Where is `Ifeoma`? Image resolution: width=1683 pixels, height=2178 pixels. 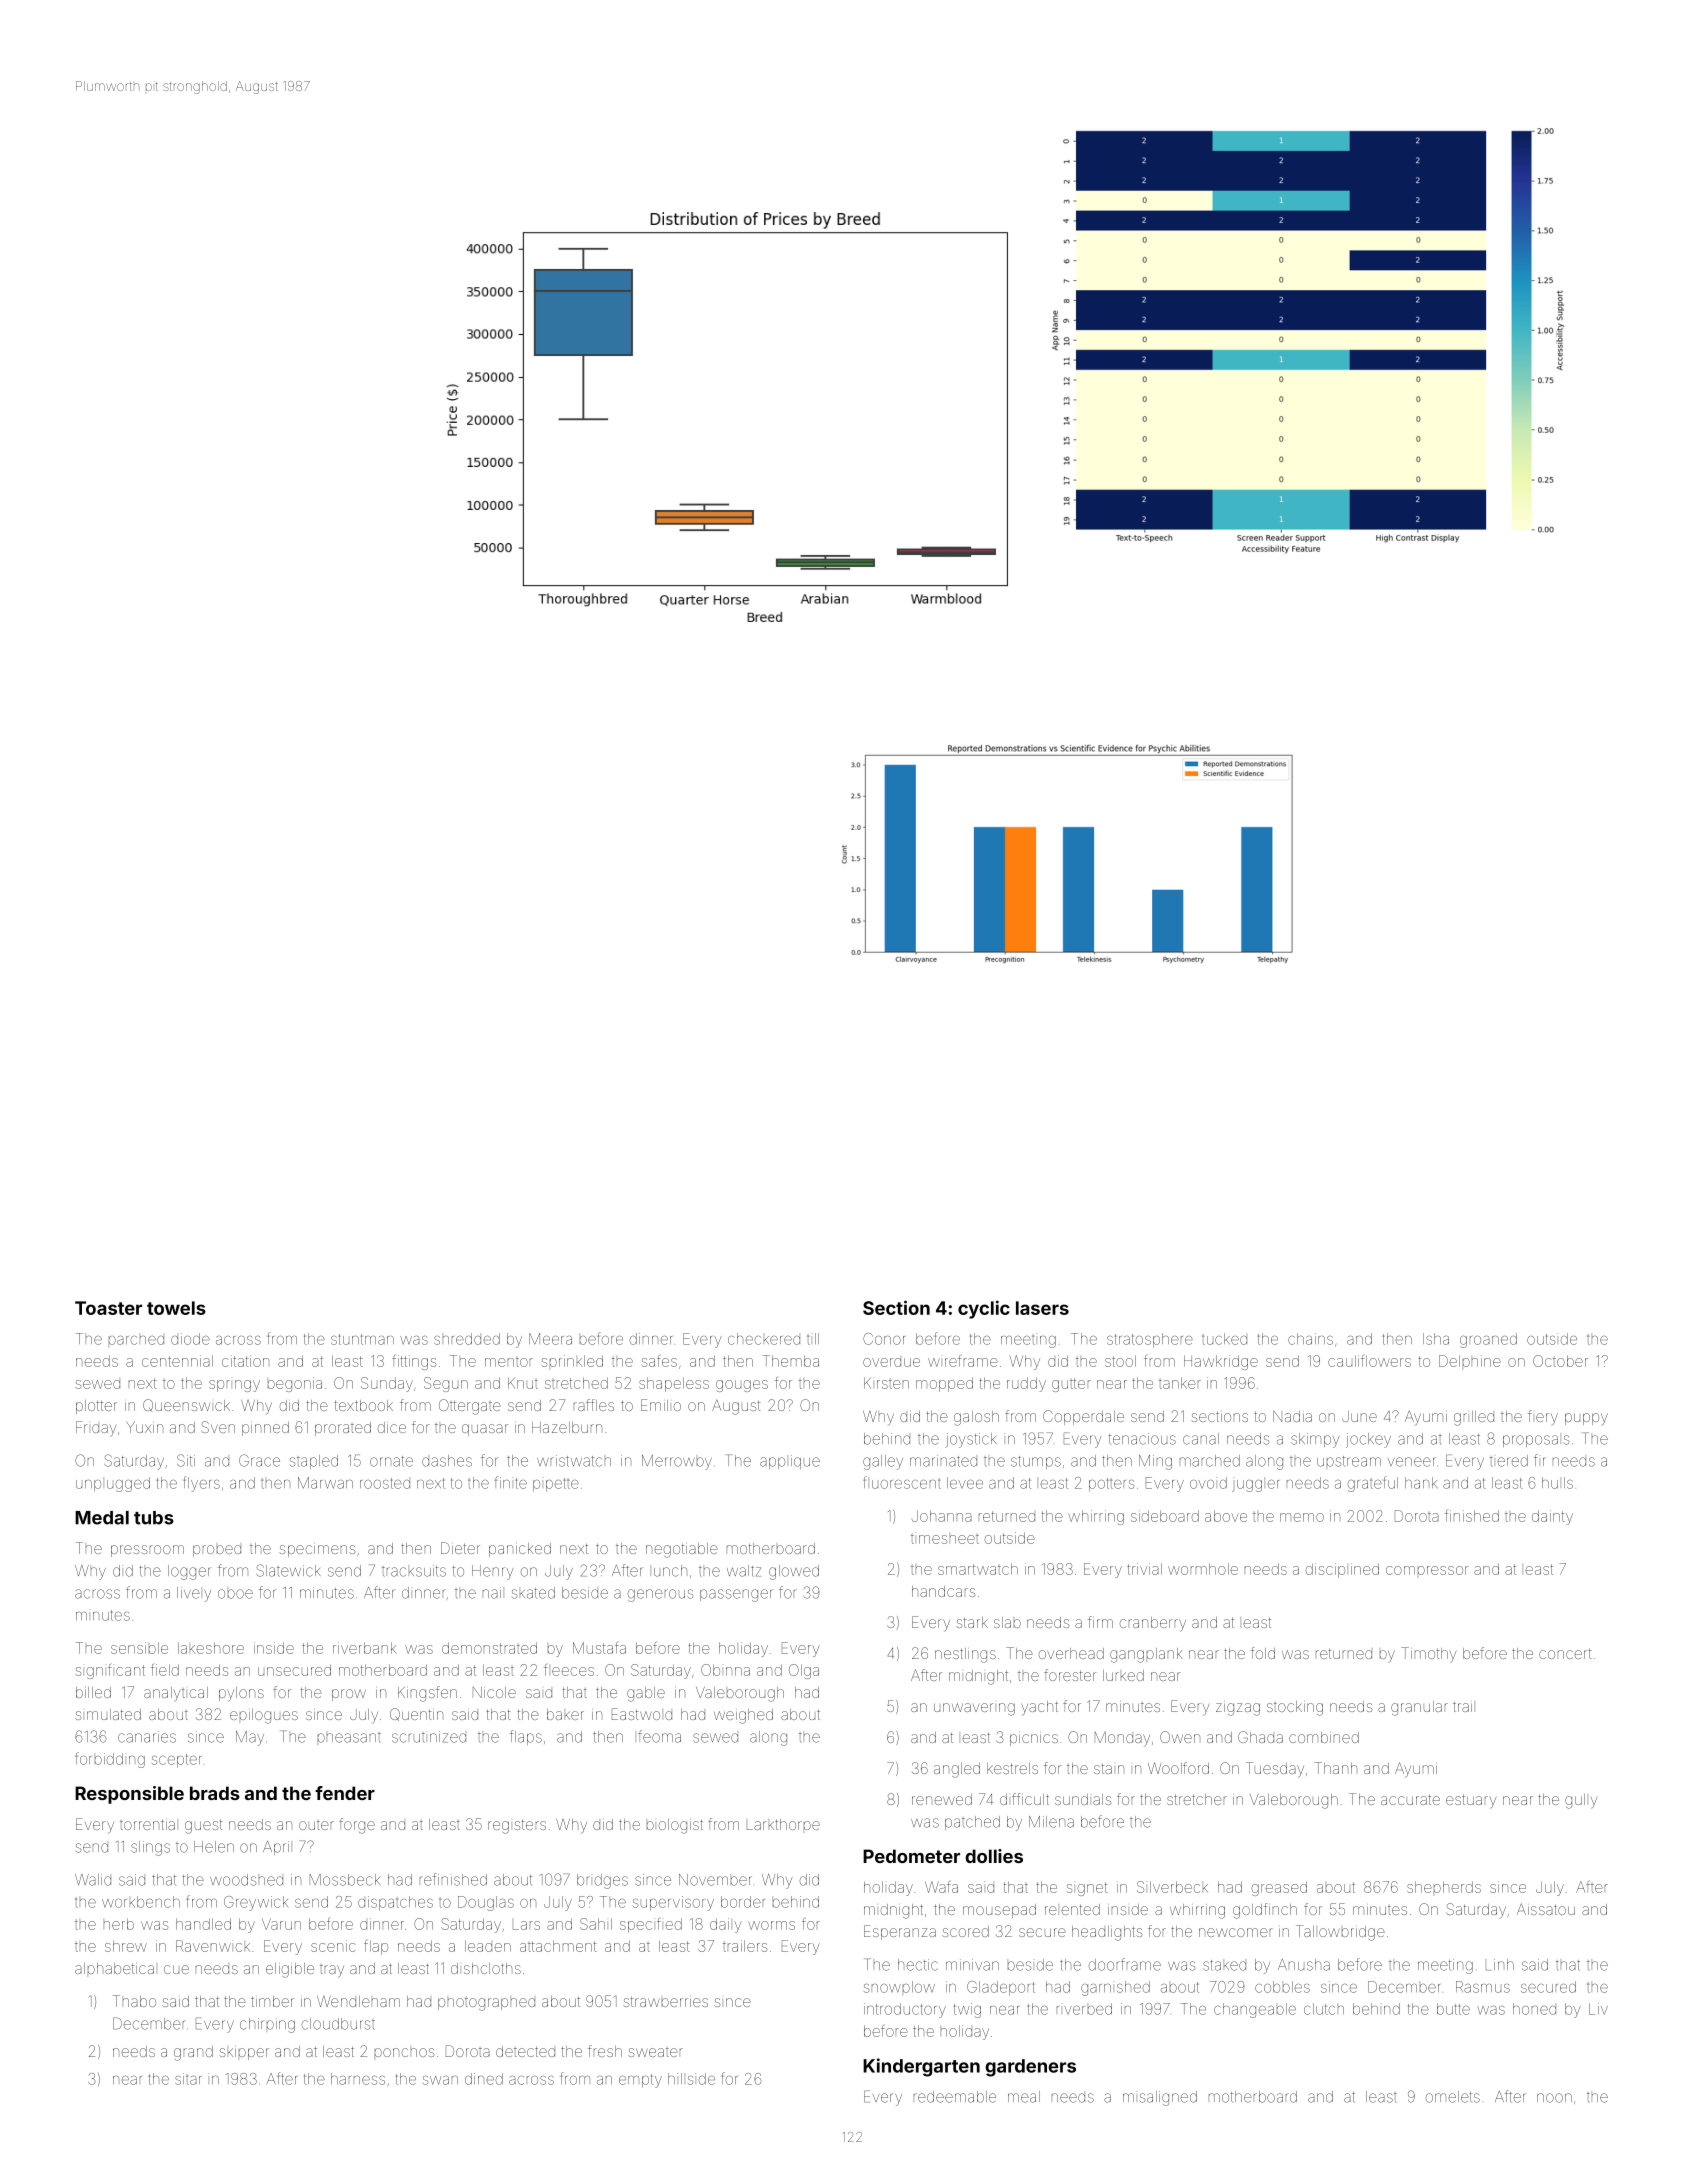
Ifeoma is located at coordinates (659, 1736).
